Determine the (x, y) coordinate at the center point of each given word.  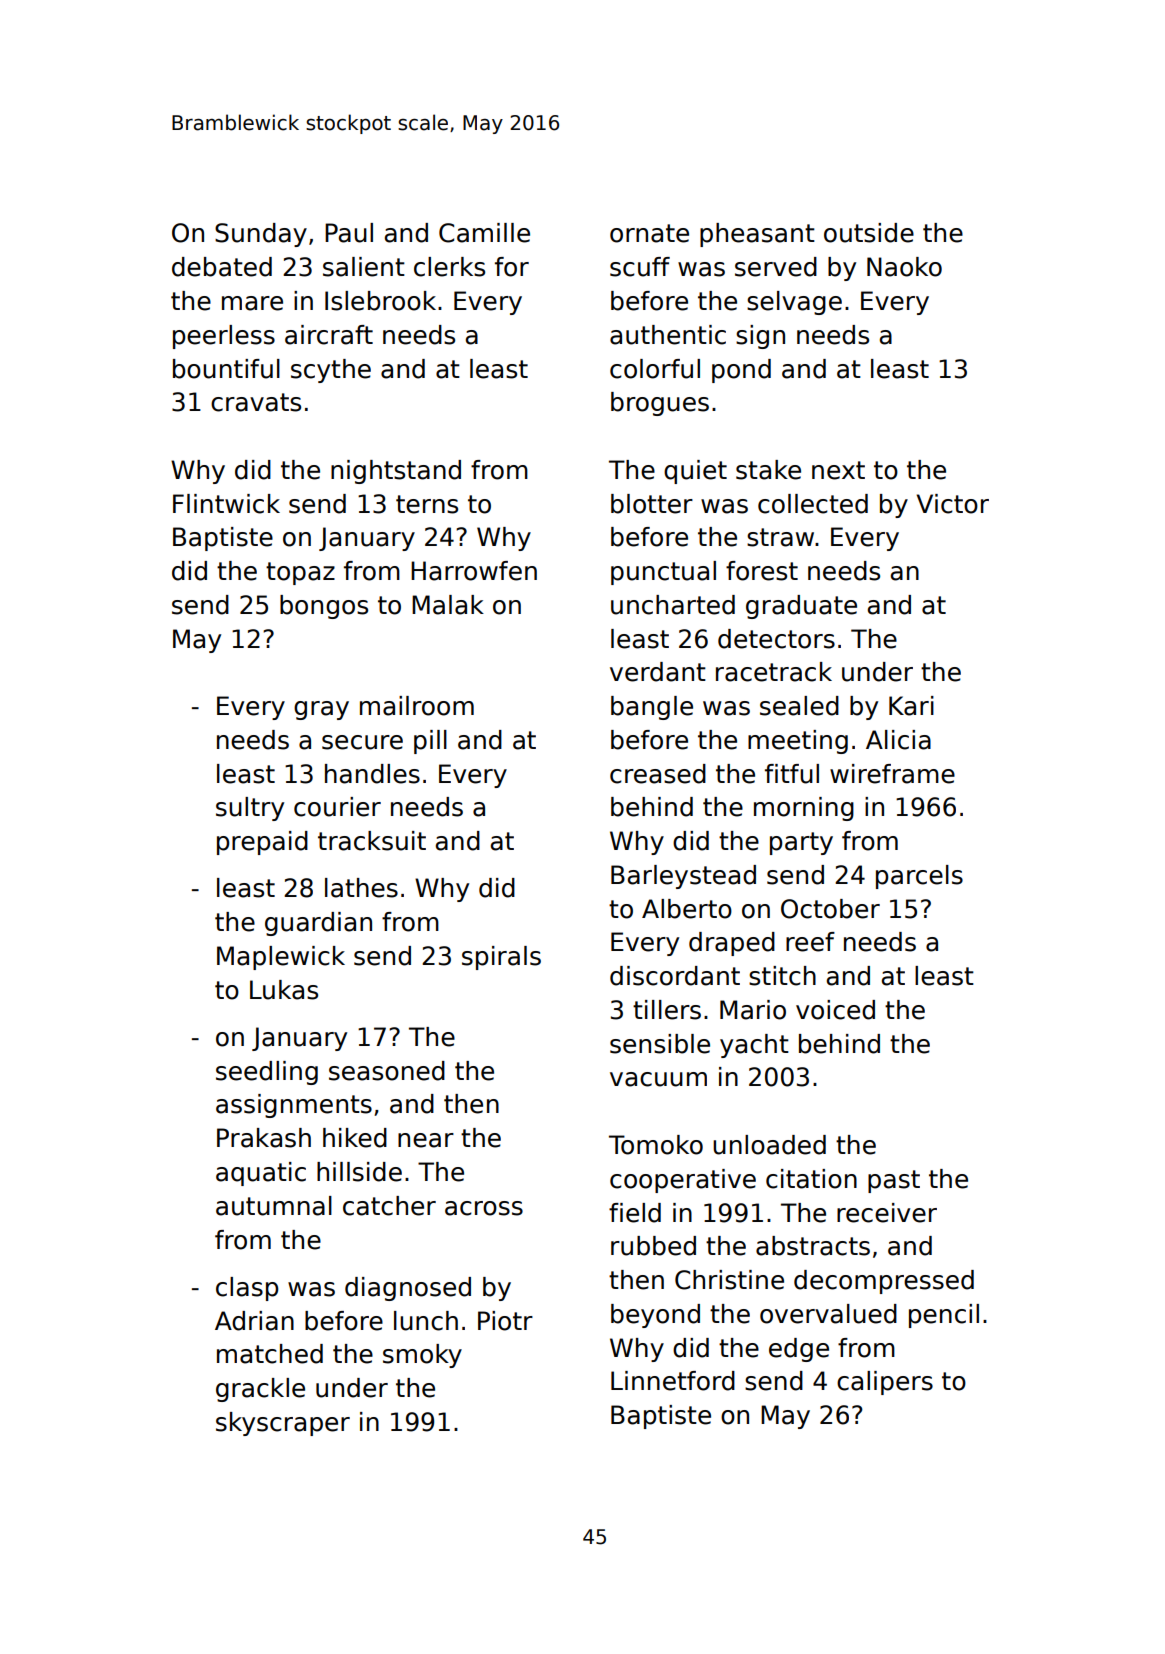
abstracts (813, 1246)
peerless (224, 337)
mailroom (417, 706)
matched (270, 1354)
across (484, 1208)
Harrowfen (474, 571)
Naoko (904, 267)
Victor (953, 504)
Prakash (264, 1138)
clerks (449, 267)
